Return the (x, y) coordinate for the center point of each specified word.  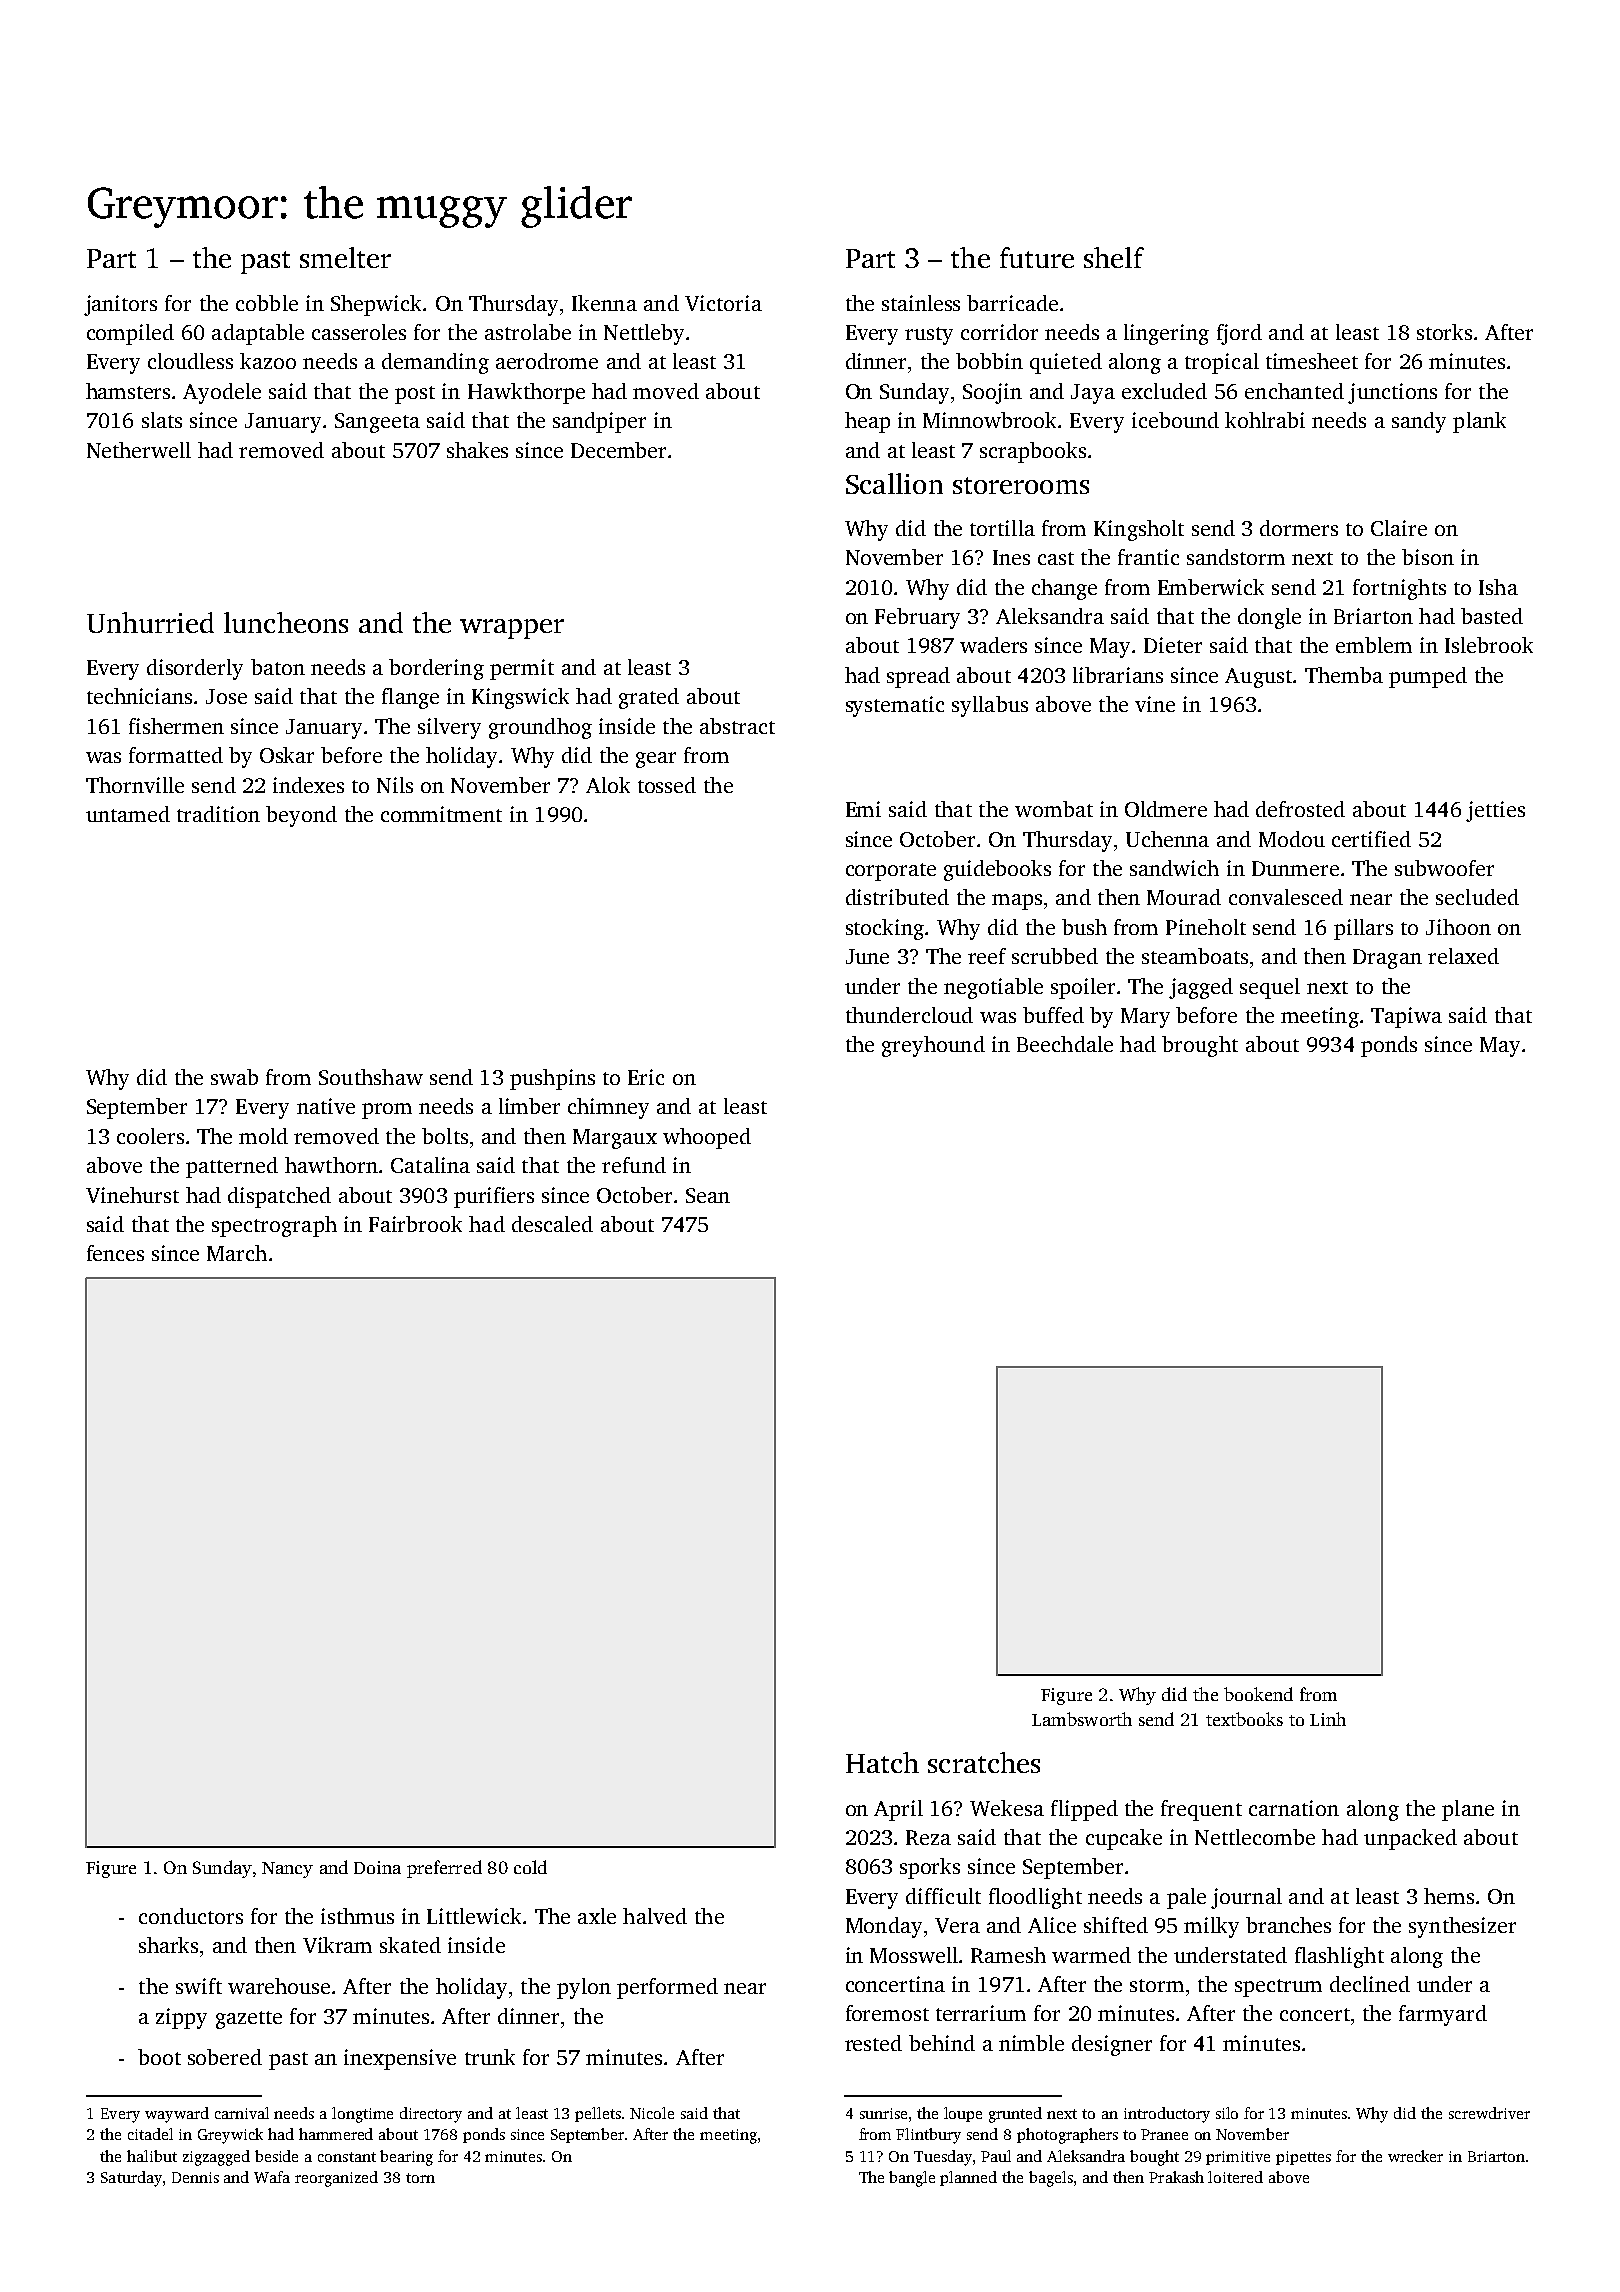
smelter (345, 257)
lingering (1166, 334)
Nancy (287, 1870)
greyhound (933, 1046)
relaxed (1463, 956)
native (326, 1106)
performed (667, 1988)
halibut (152, 2156)
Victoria (723, 303)
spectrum (1278, 1988)
